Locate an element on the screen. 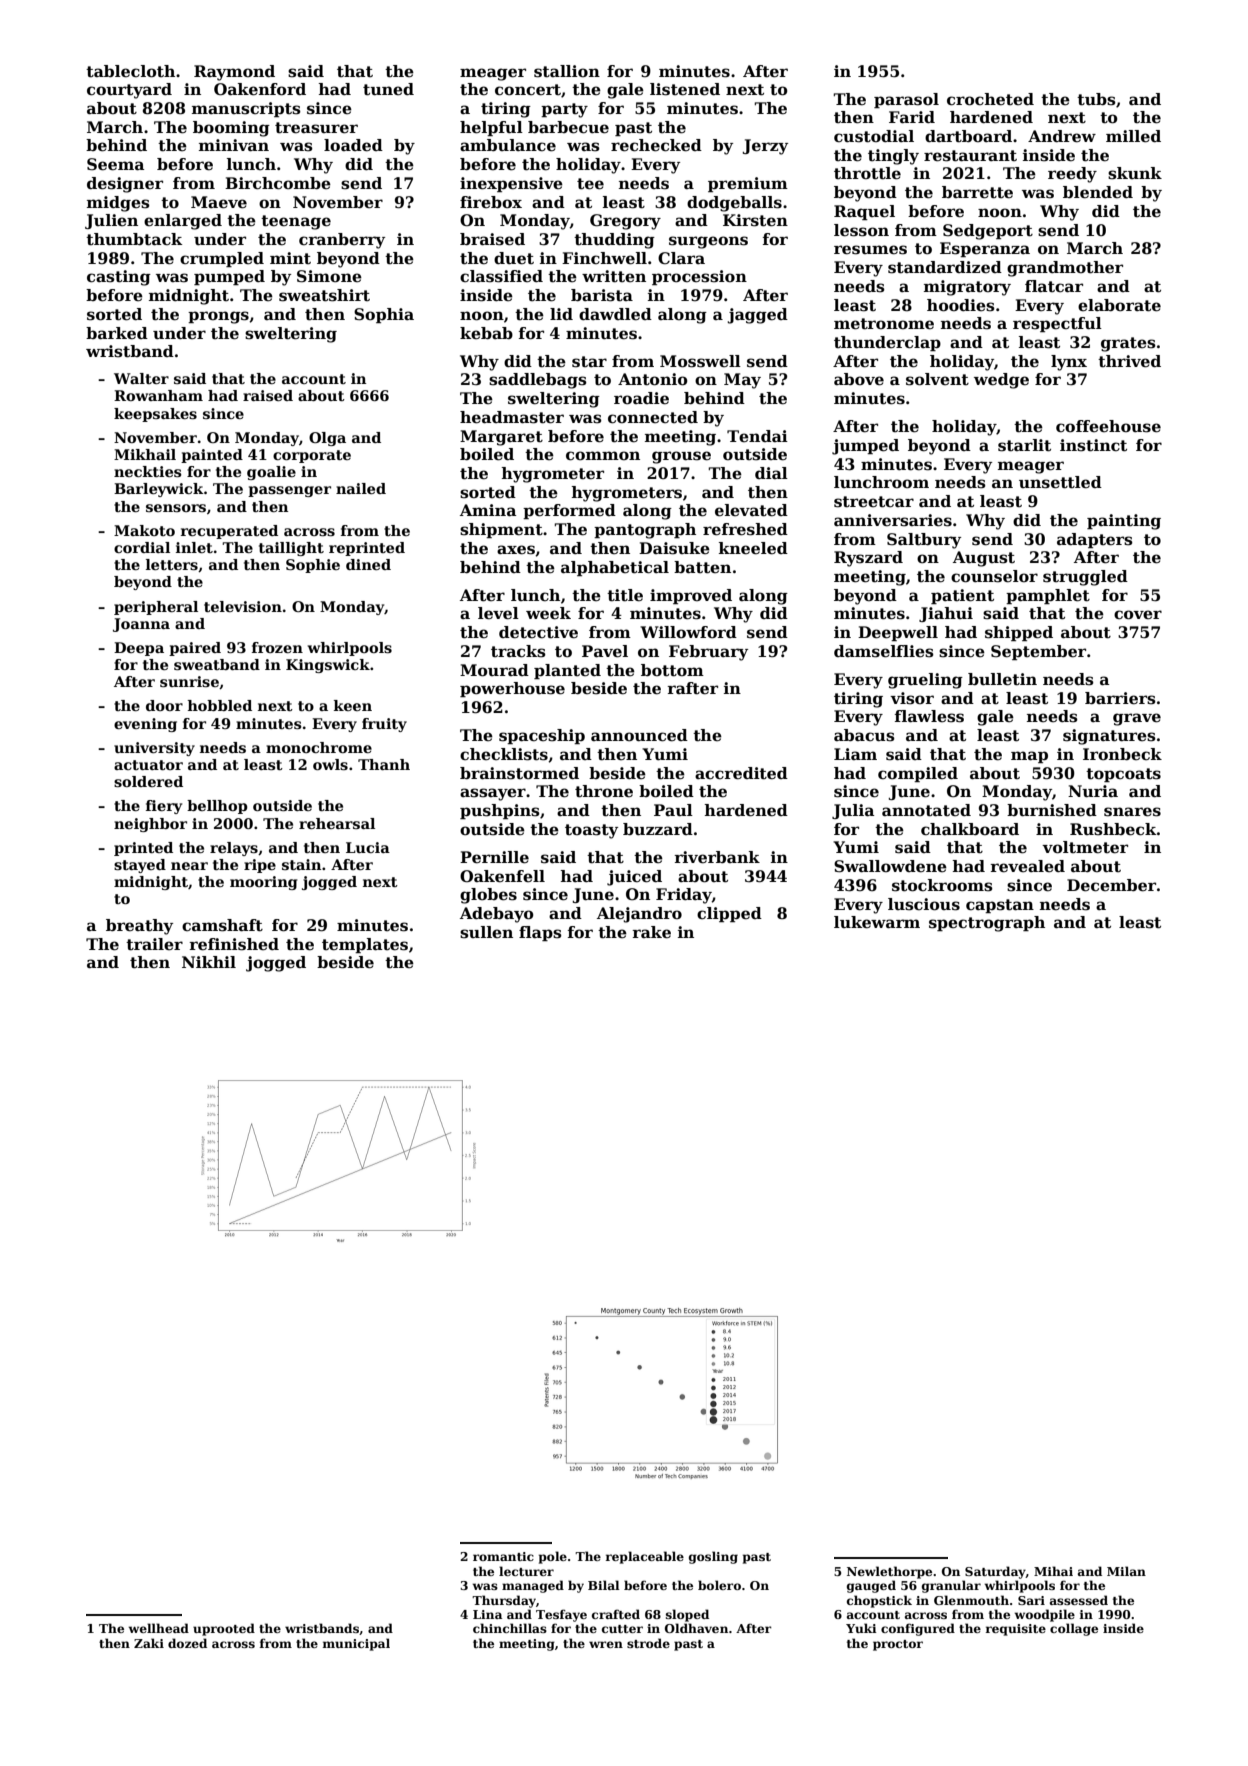 Image resolution: width=1248 pixels, height=1766 pixels. Oakenford is located at coordinates (260, 89).
